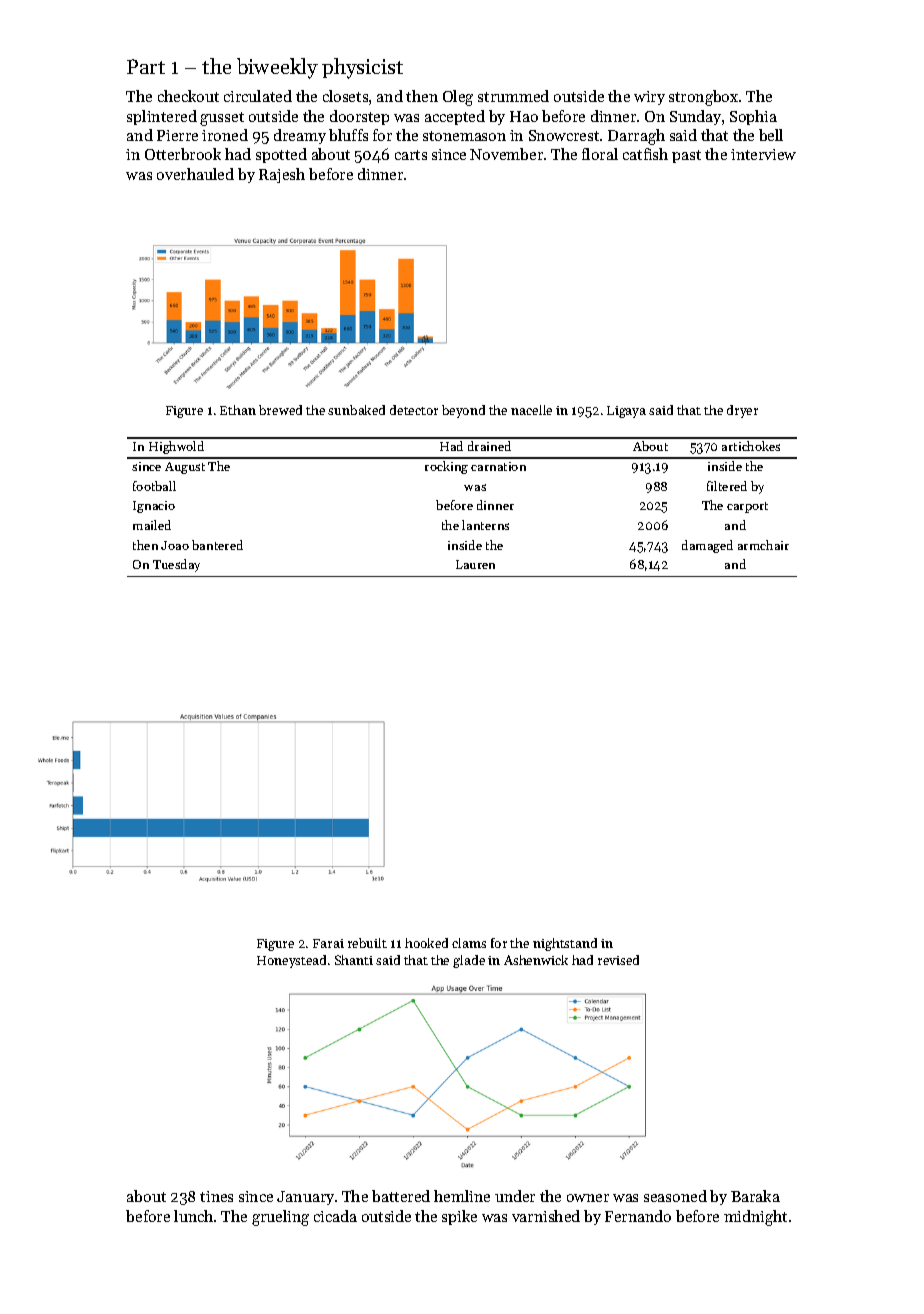 This document has height=1314, width=924. Describe the element at coordinates (513, 96) in the document. I see `strummed` at that location.
